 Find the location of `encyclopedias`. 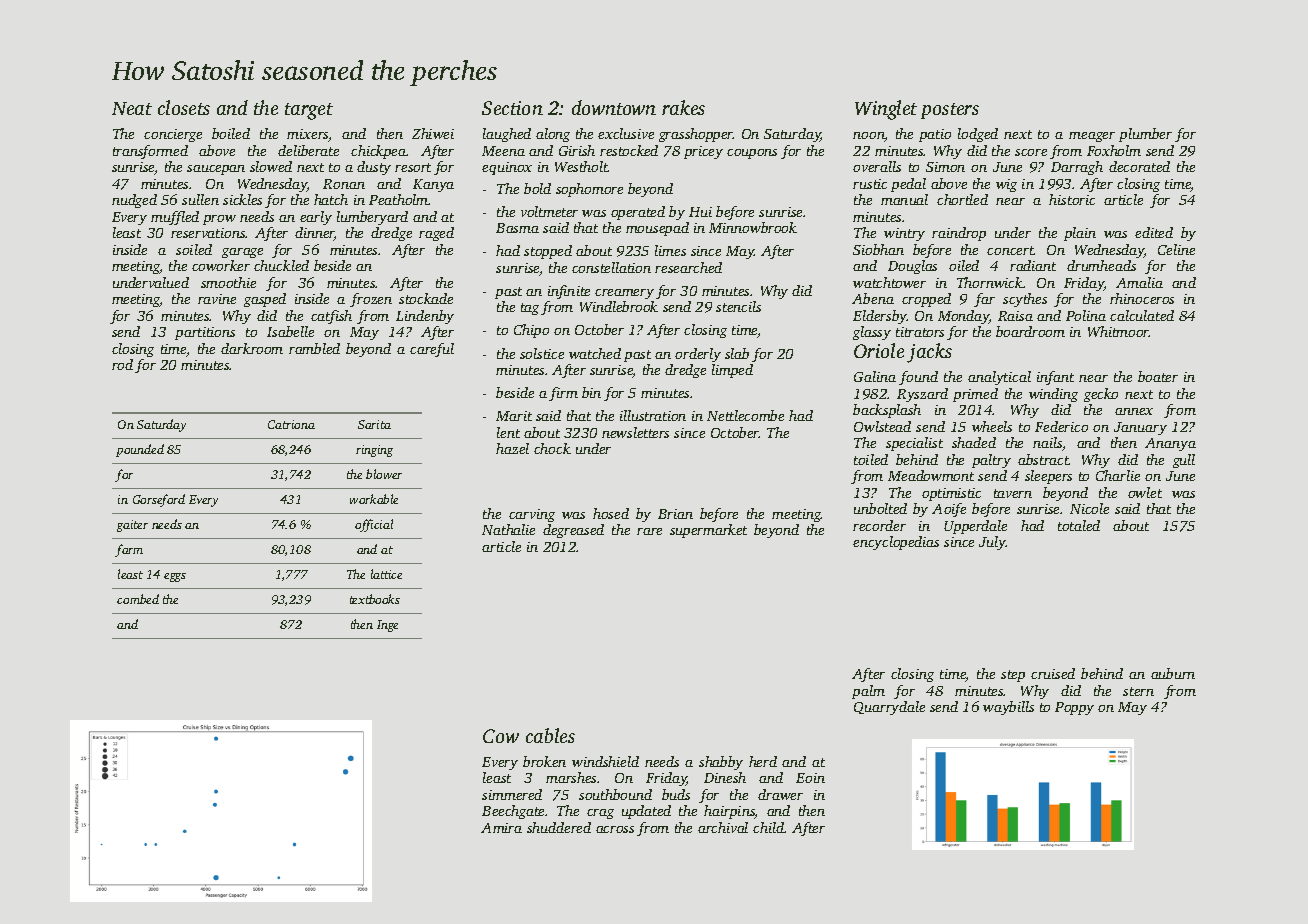

encyclopedias is located at coordinates (896, 543).
